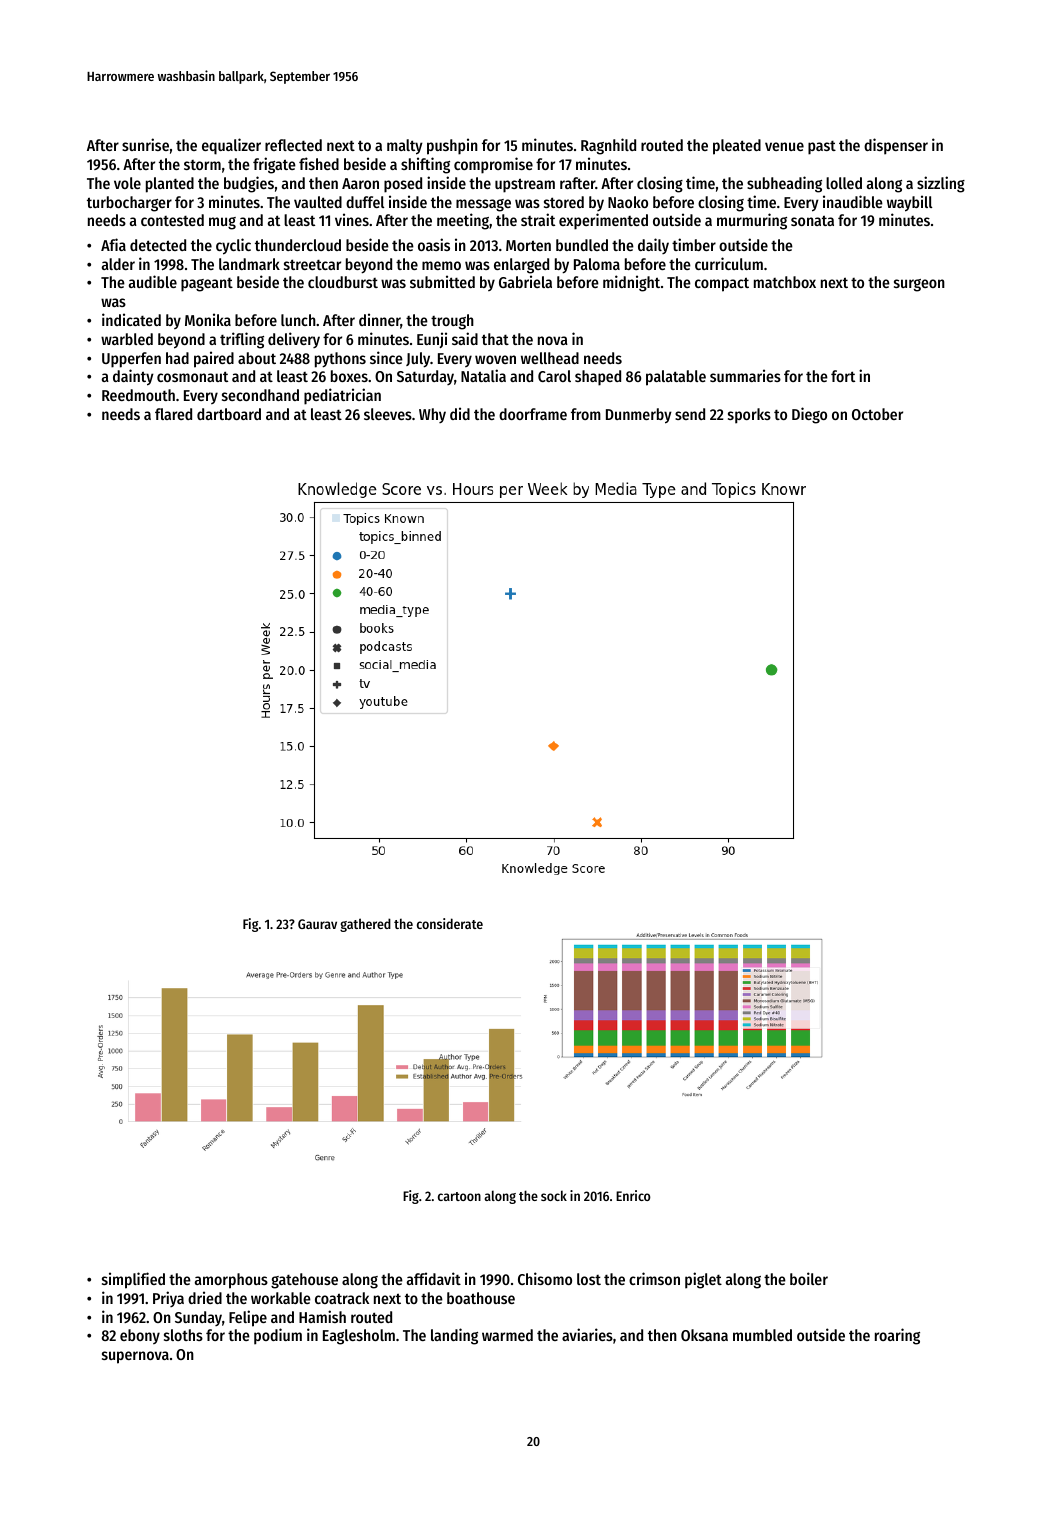 The image size is (1054, 1527). I want to click on Enrico, so click(633, 1195).
